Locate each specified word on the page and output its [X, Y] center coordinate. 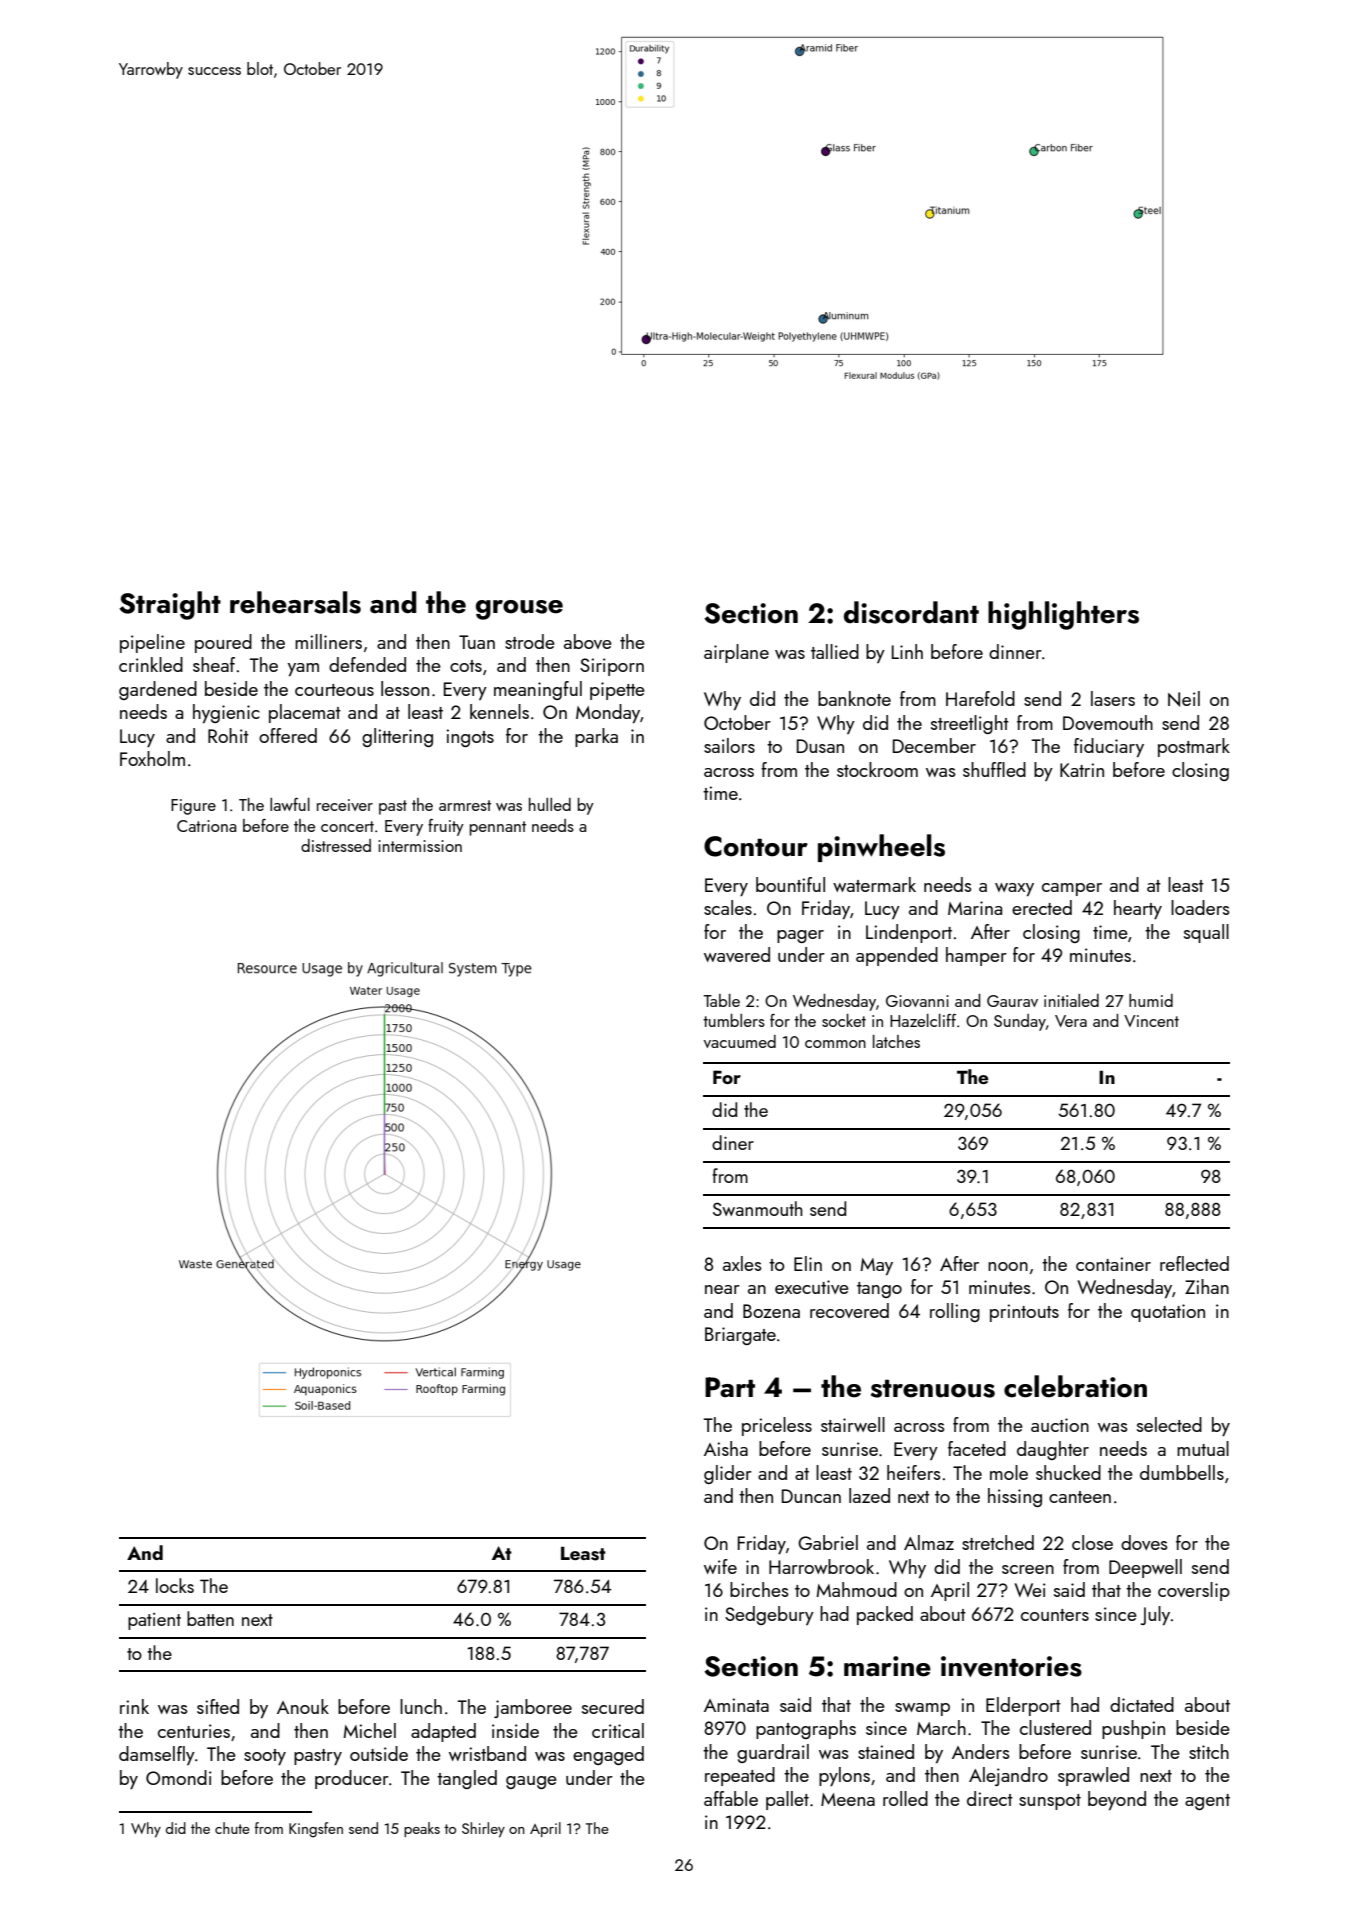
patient [154, 1621]
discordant [911, 612]
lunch [421, 1706]
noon [1008, 1266]
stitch [1209, 1751]
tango [879, 1290]
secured [613, 1706]
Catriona [206, 826]
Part [730, 1387]
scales [728, 907]
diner [733, 1142]
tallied [835, 651]
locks [175, 1585]
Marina [975, 908]
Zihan [1207, 1286]
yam [303, 669]
